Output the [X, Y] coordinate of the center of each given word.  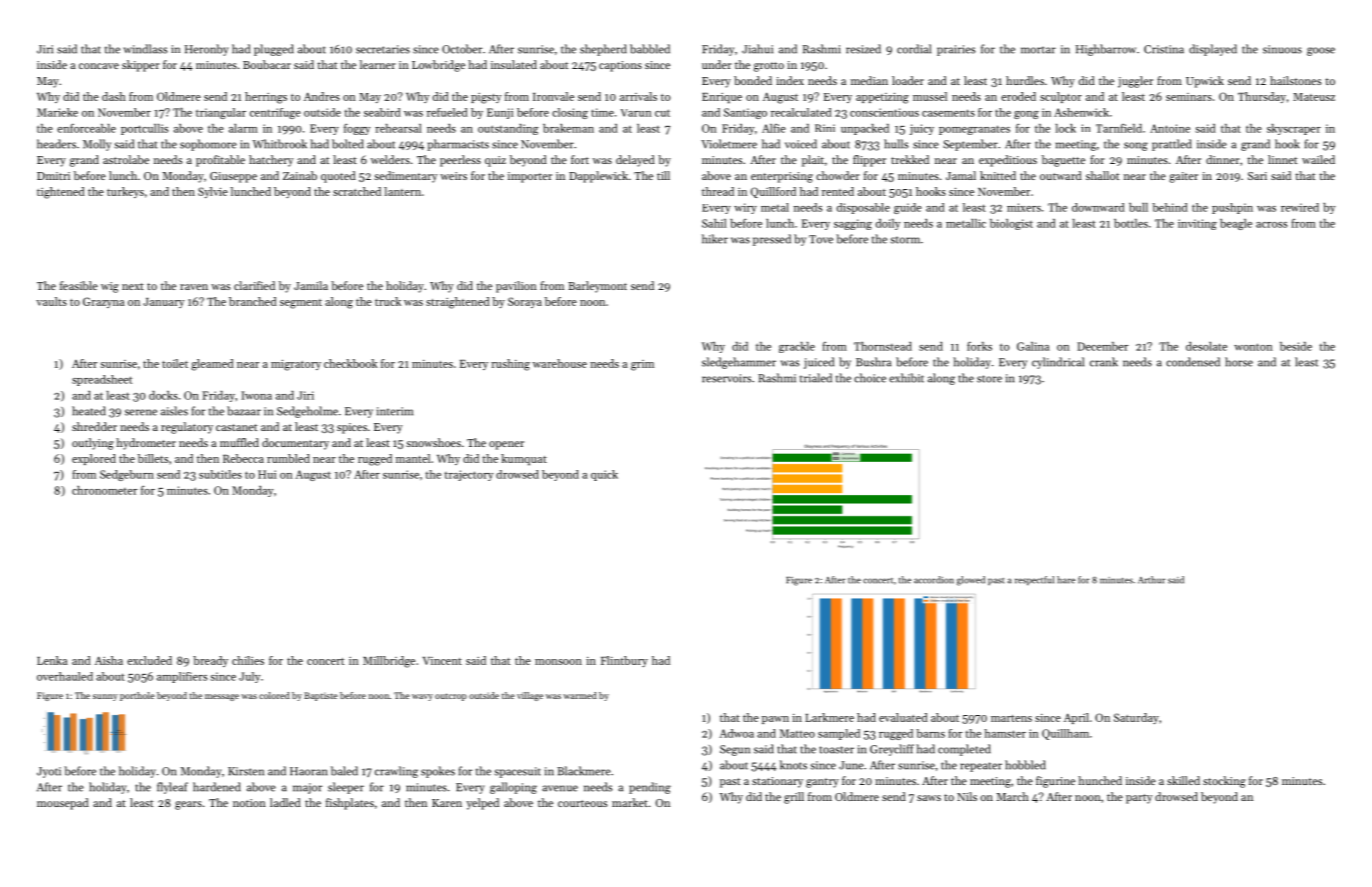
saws [929, 798]
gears [188, 805]
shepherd [603, 50]
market [630, 802]
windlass [145, 49]
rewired [1300, 207]
